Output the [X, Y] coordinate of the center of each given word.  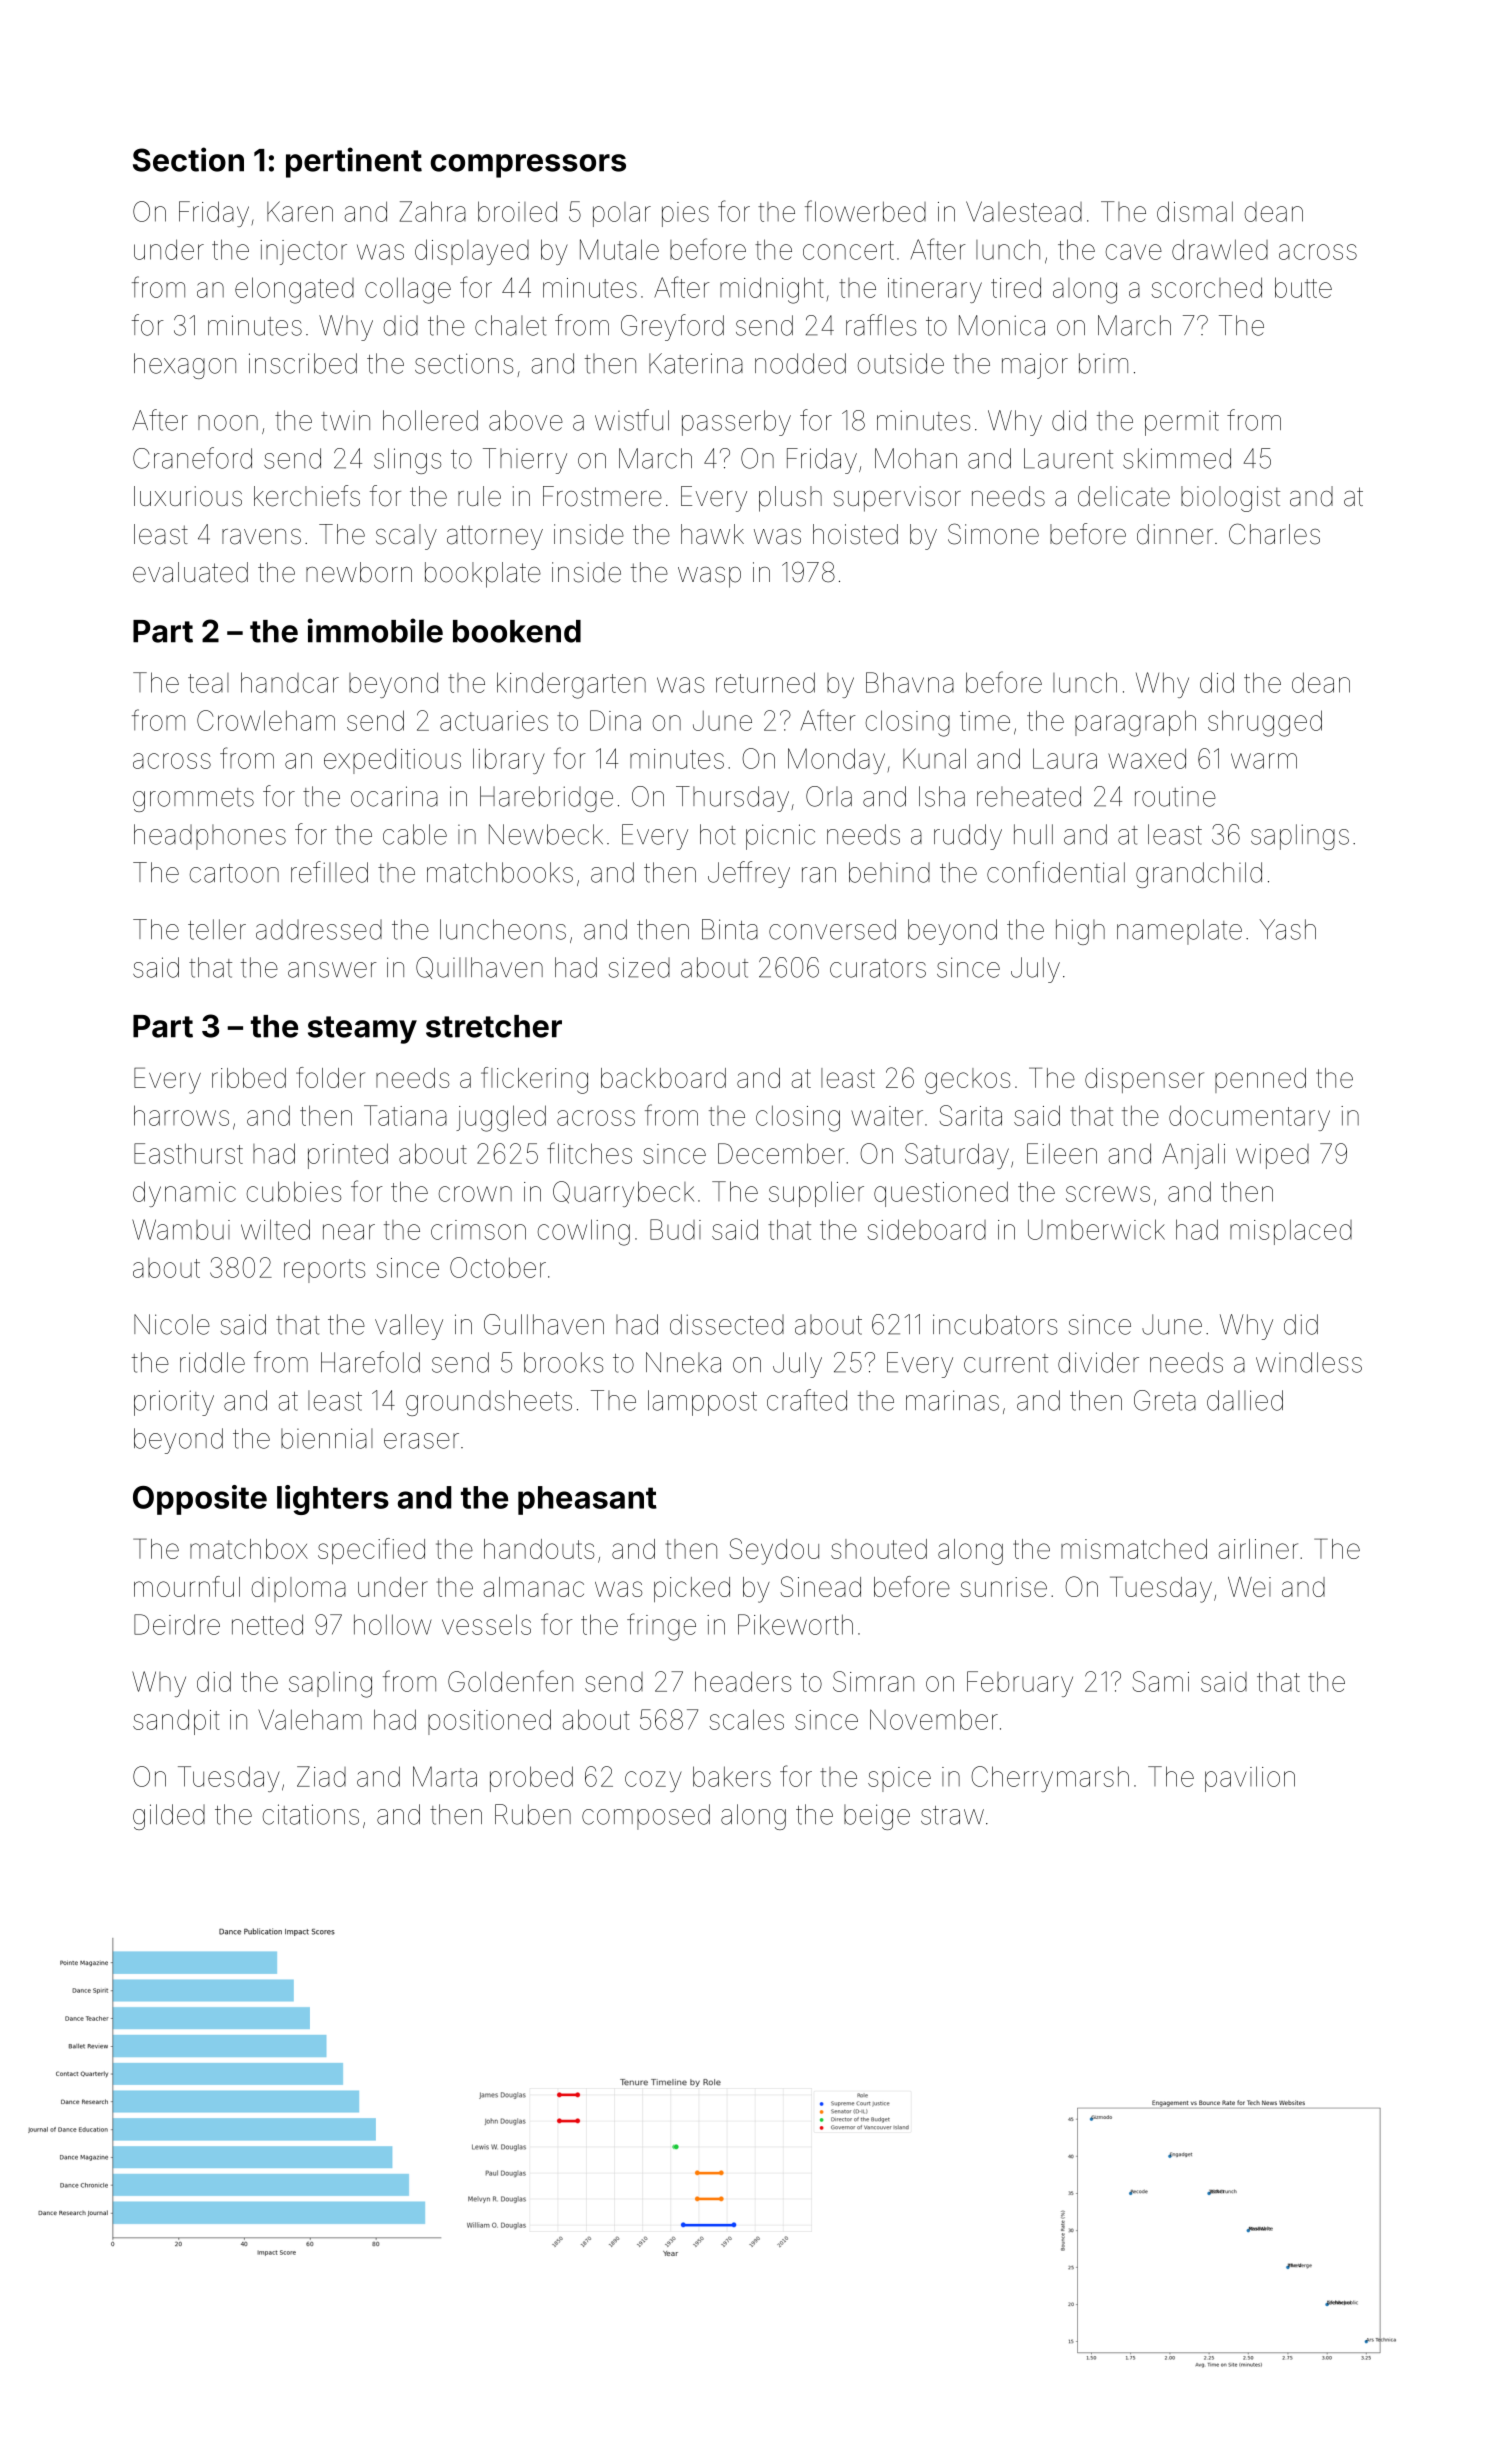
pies [685, 214]
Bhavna [910, 682]
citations [311, 1814]
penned [1260, 1080]
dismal [1195, 211]
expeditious [392, 761]
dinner [1175, 534]
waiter [887, 1116]
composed [646, 1817]
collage [408, 290]
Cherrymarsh [1050, 1779]
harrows [181, 1115]
